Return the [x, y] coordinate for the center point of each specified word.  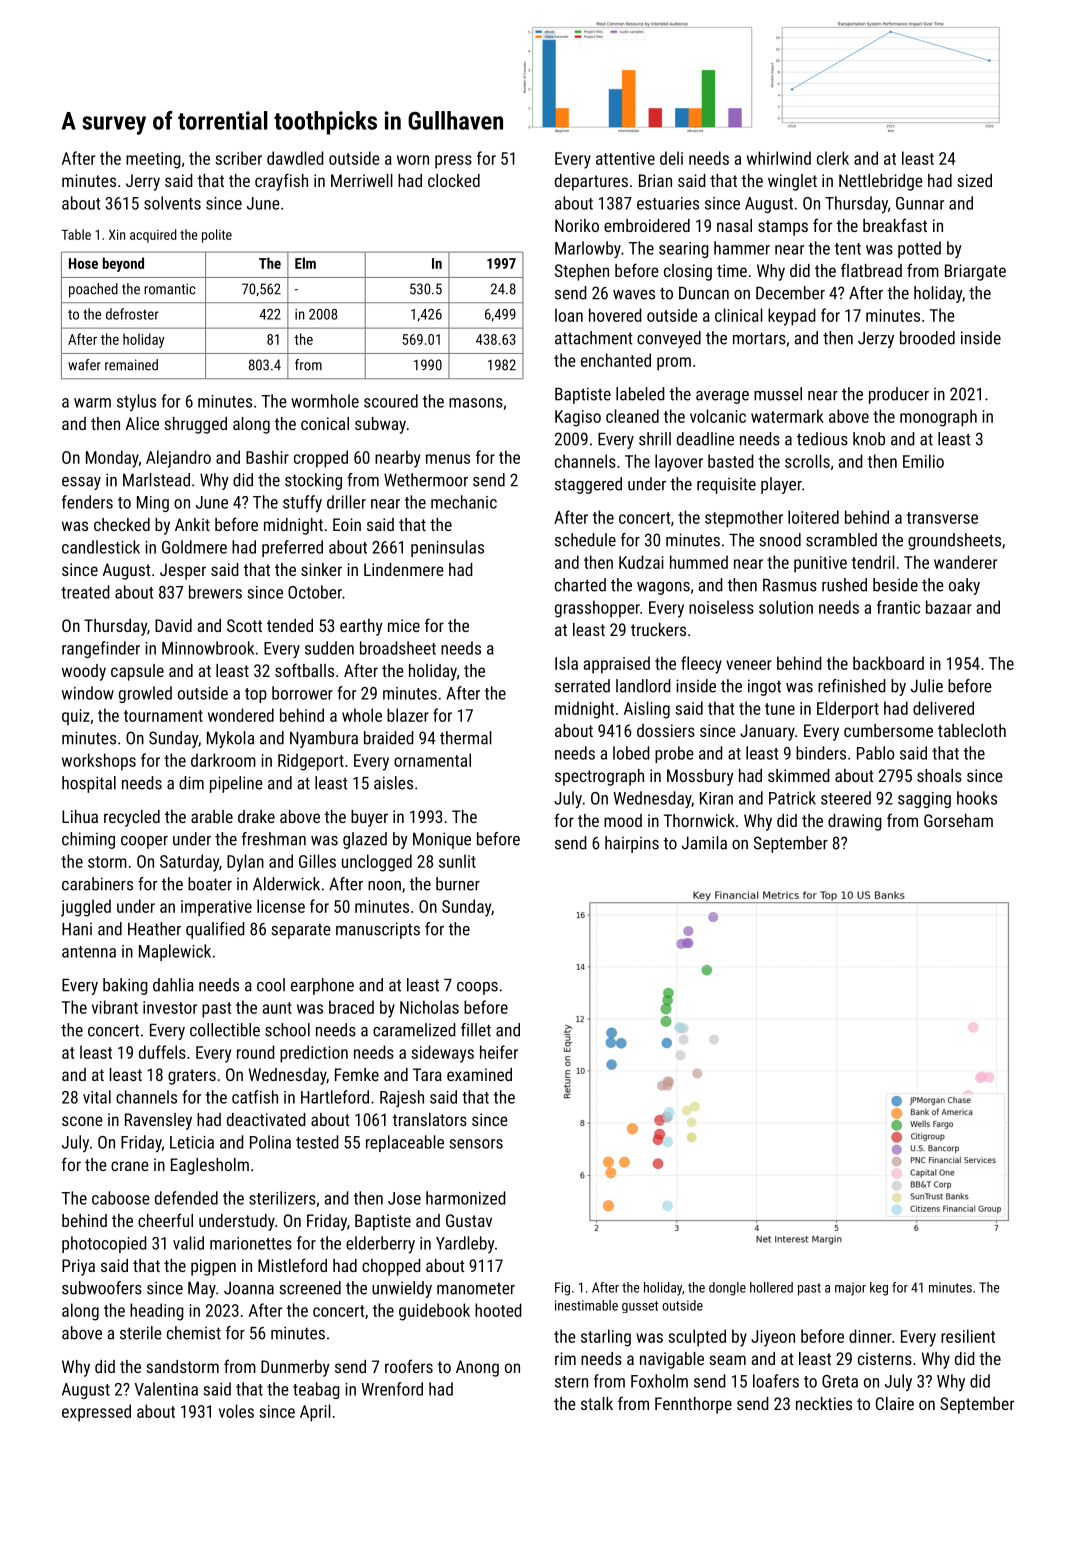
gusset [640, 1307]
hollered [771, 1287]
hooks [977, 798]
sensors [476, 1144]
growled [145, 694]
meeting [153, 160]
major [850, 1289]
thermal [466, 738]
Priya [78, 1267]
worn [413, 160]
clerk [833, 158]
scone [82, 1121]
